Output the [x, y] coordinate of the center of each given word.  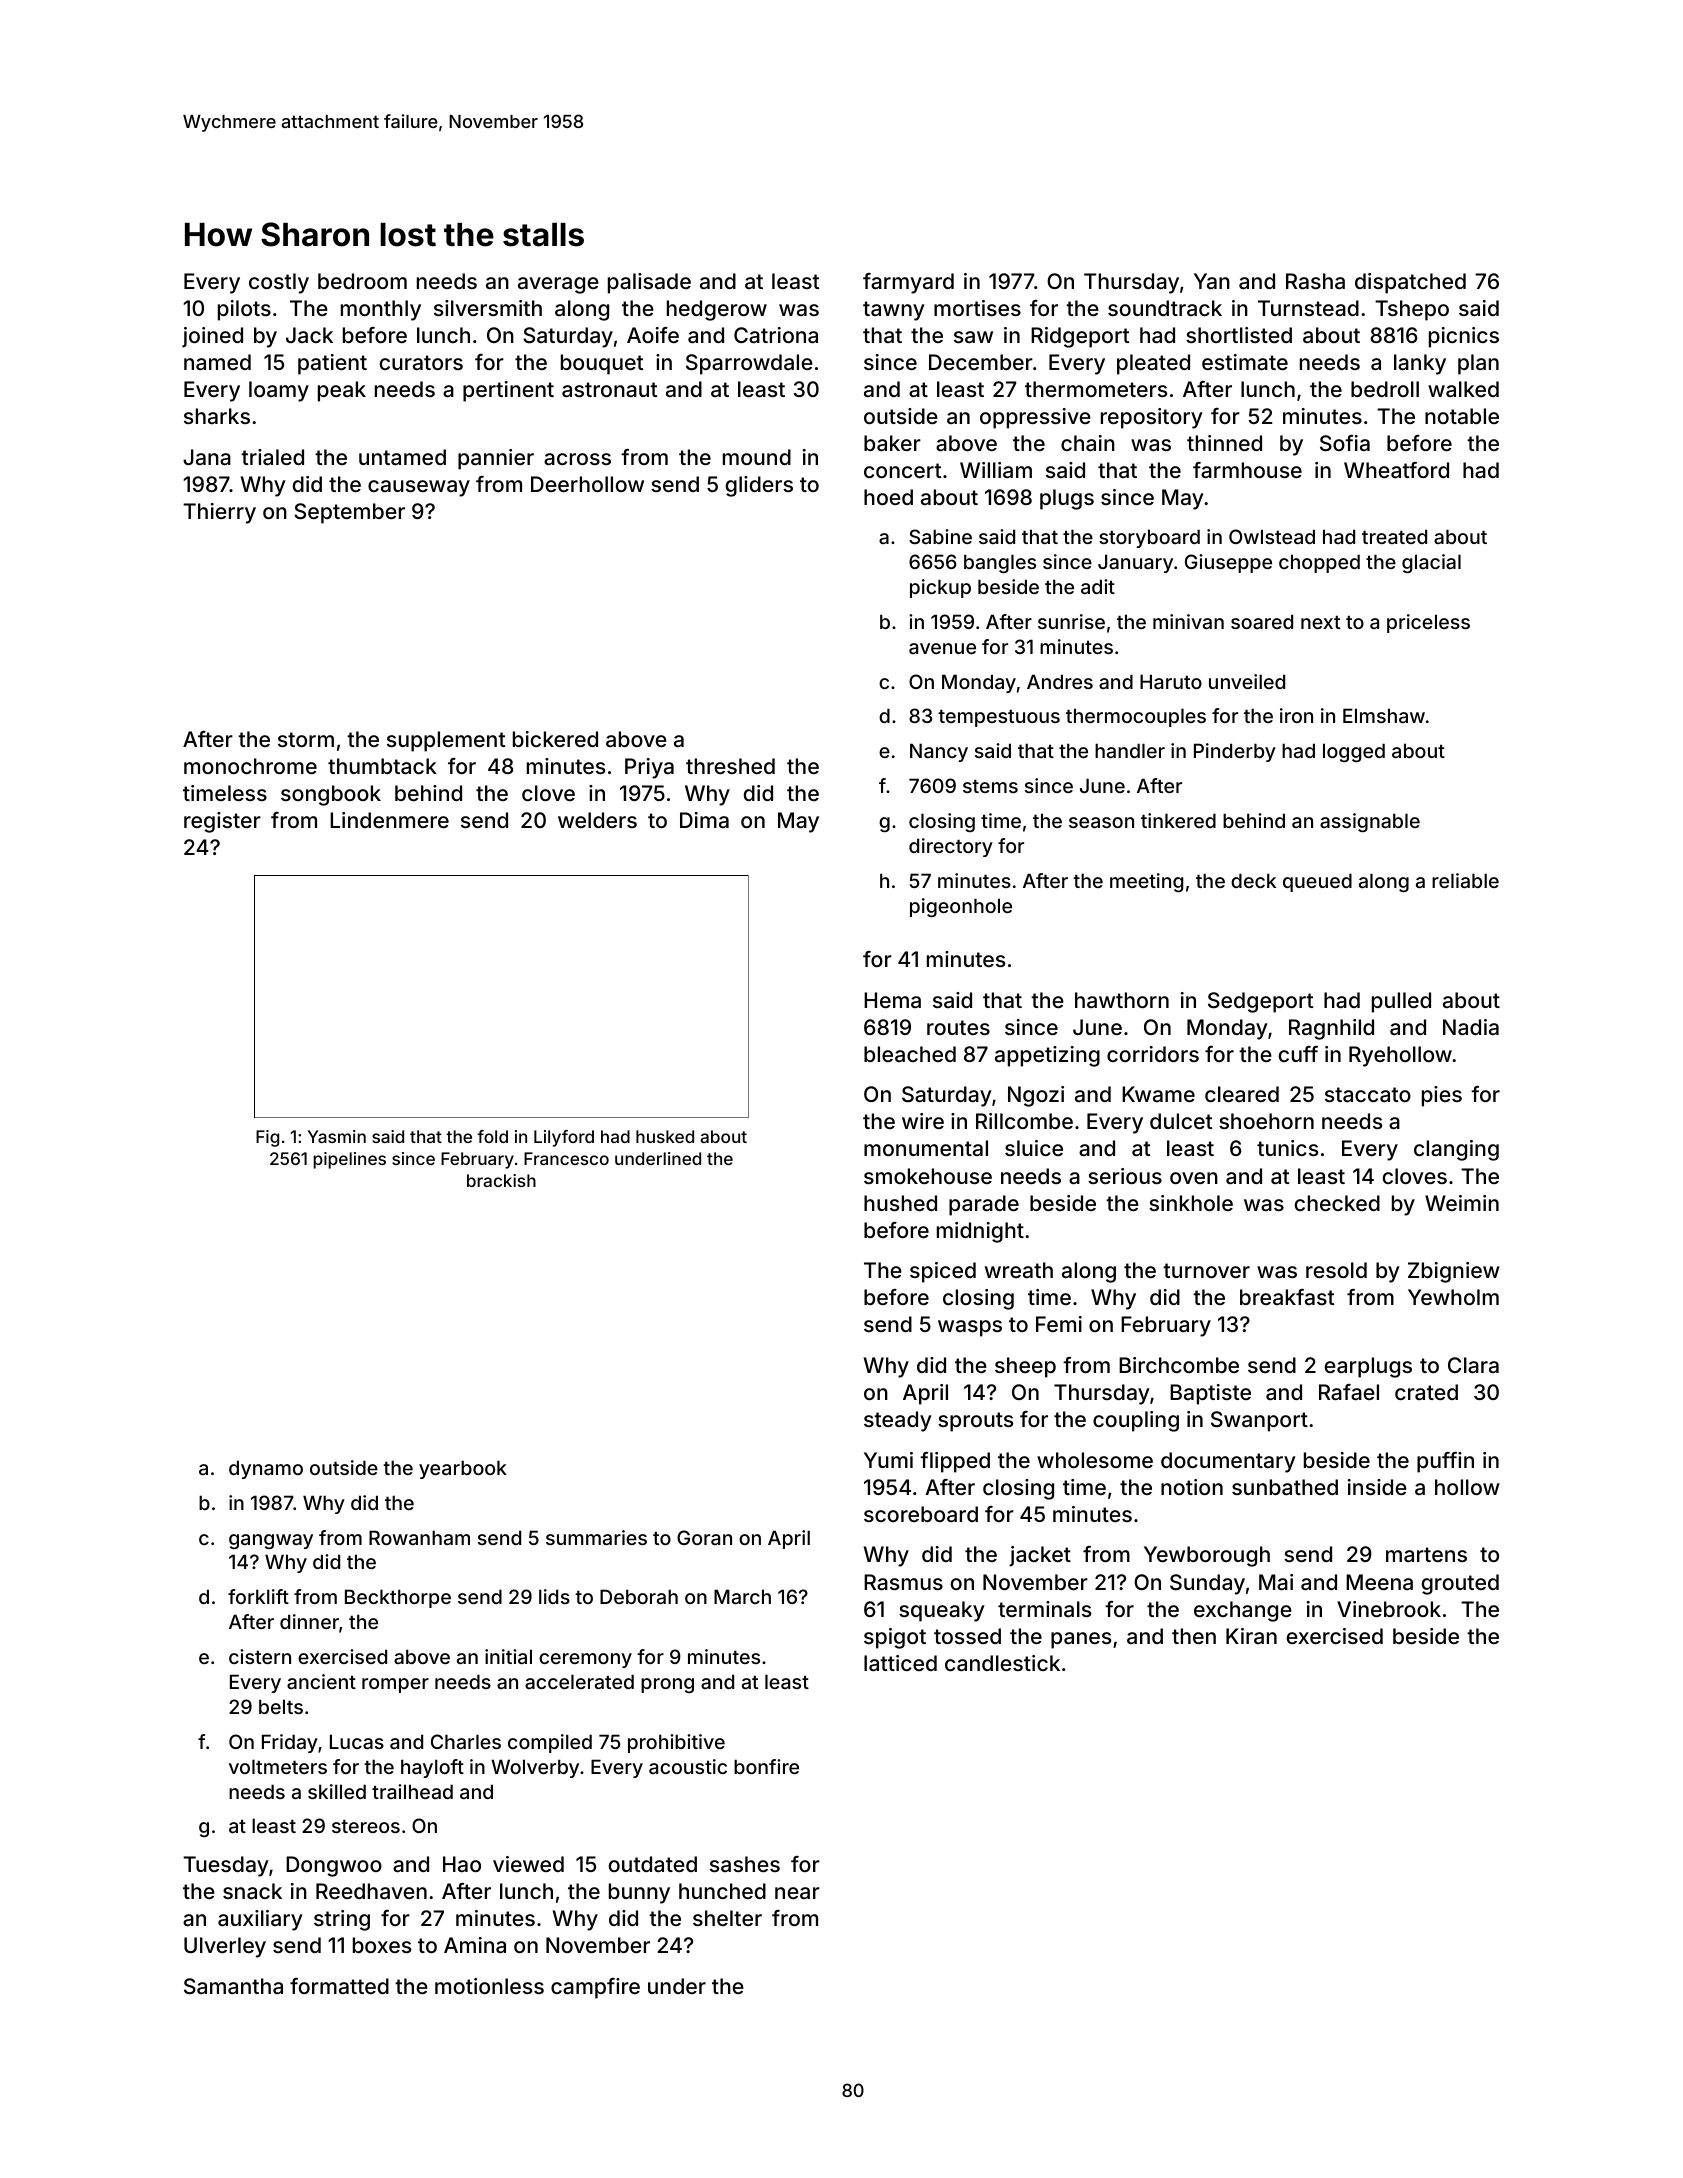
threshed [730, 766]
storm [306, 739]
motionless [489, 1986]
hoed [888, 497]
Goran [704, 1537]
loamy [279, 391]
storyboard [1149, 538]
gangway [271, 1541]
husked [665, 1136]
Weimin [1462, 1203]
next [1320, 622]
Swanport [1259, 1421]
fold [492, 1136]
